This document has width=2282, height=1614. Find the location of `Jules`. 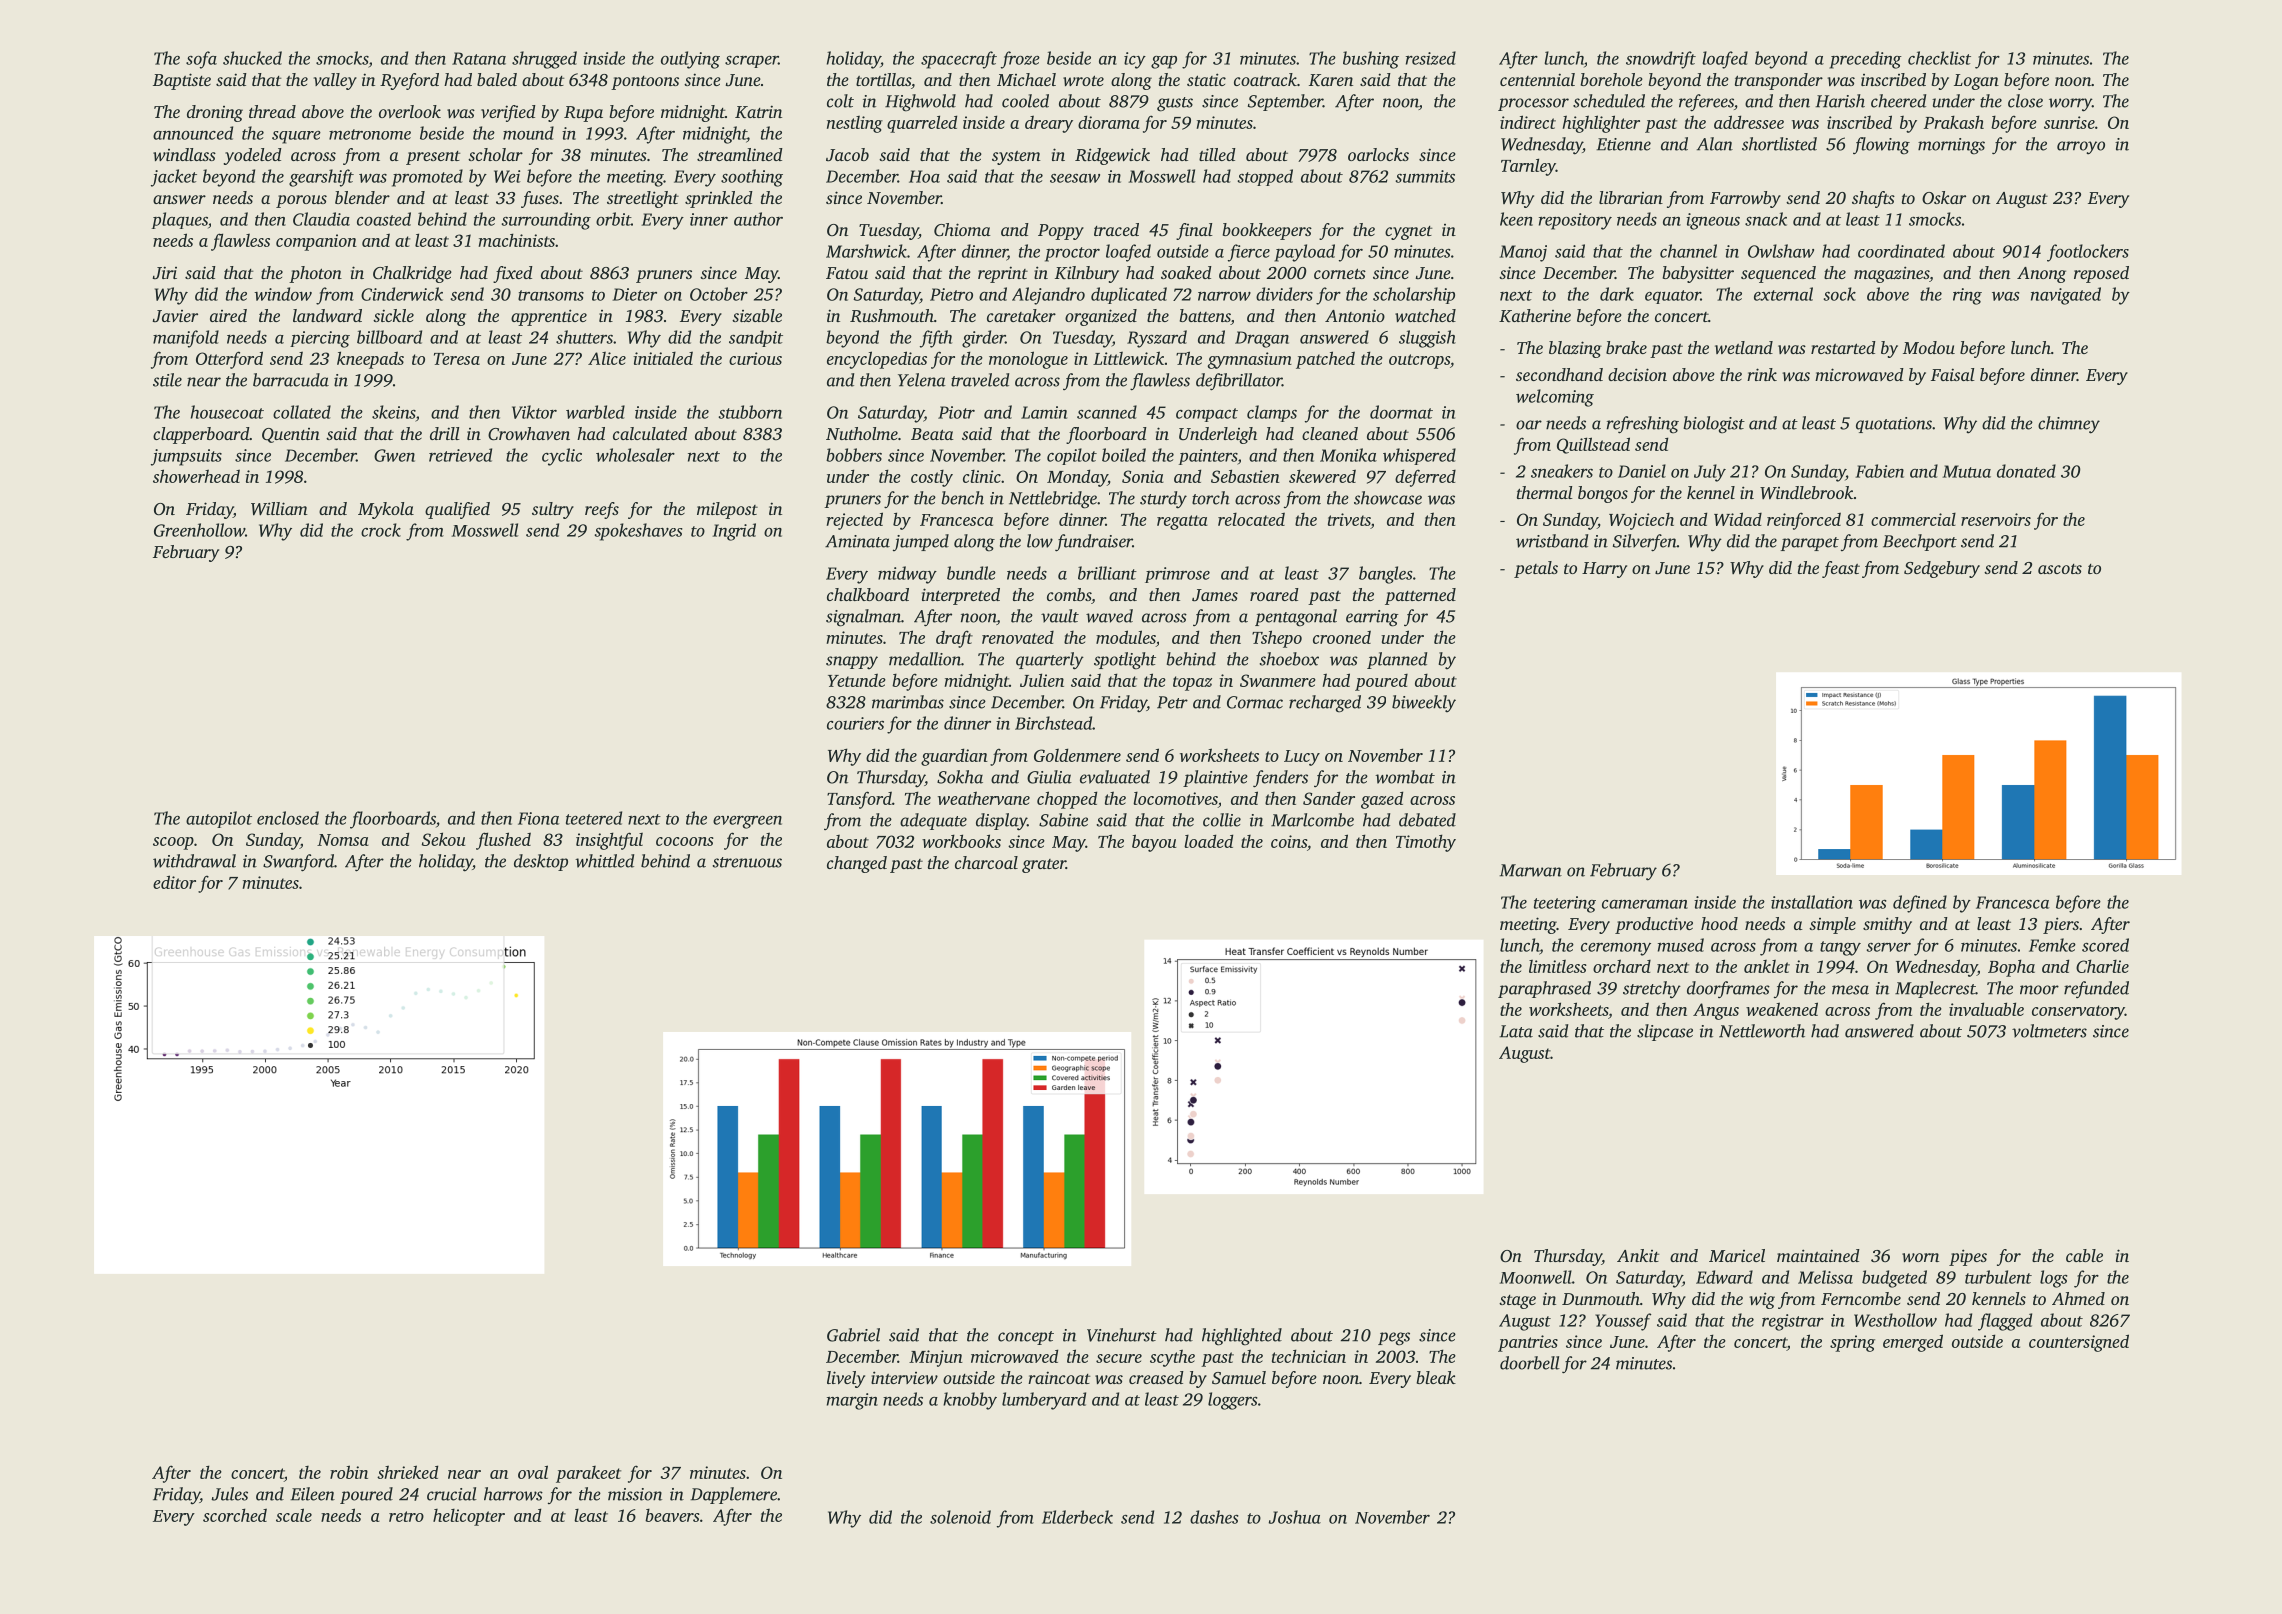

Jules is located at coordinates (229, 1494).
